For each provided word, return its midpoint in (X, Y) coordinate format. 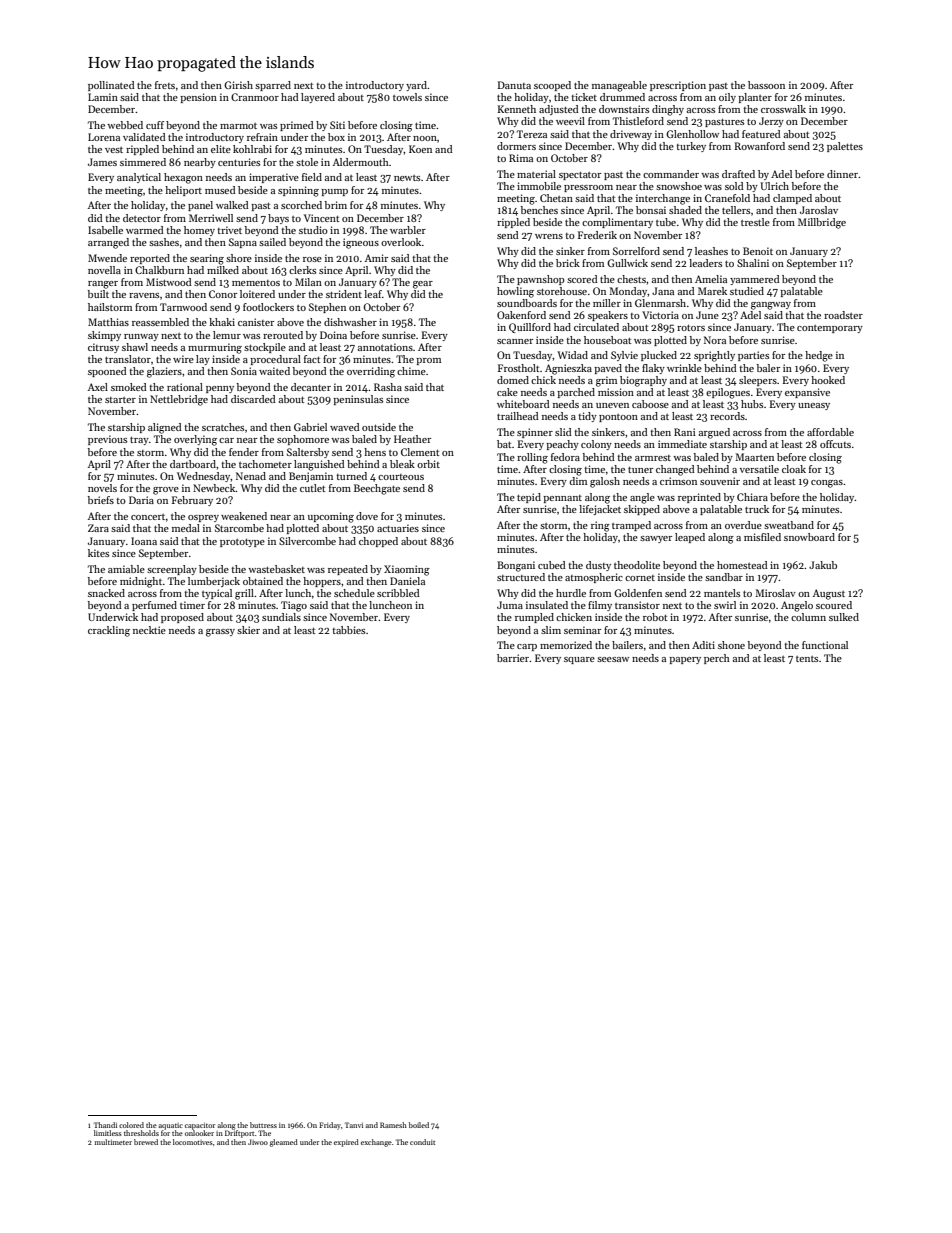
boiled (419, 1125)
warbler (408, 230)
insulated (547, 605)
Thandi (105, 1125)
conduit (422, 1142)
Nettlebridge (179, 400)
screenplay (172, 570)
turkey (691, 147)
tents (807, 659)
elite (221, 149)
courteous (401, 477)
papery (685, 660)
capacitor (200, 1126)
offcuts (835, 444)
